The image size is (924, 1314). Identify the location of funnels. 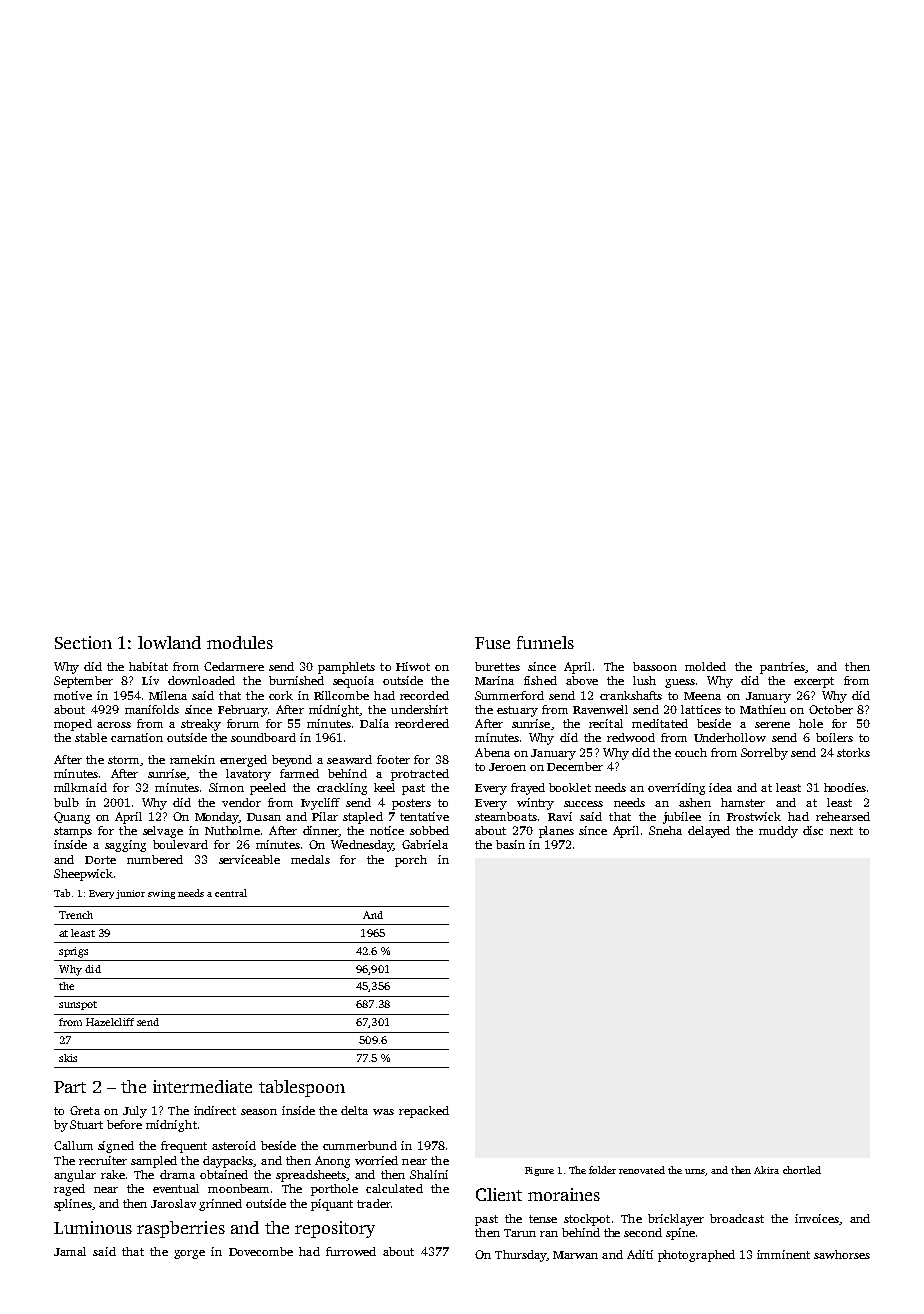
(545, 642).
